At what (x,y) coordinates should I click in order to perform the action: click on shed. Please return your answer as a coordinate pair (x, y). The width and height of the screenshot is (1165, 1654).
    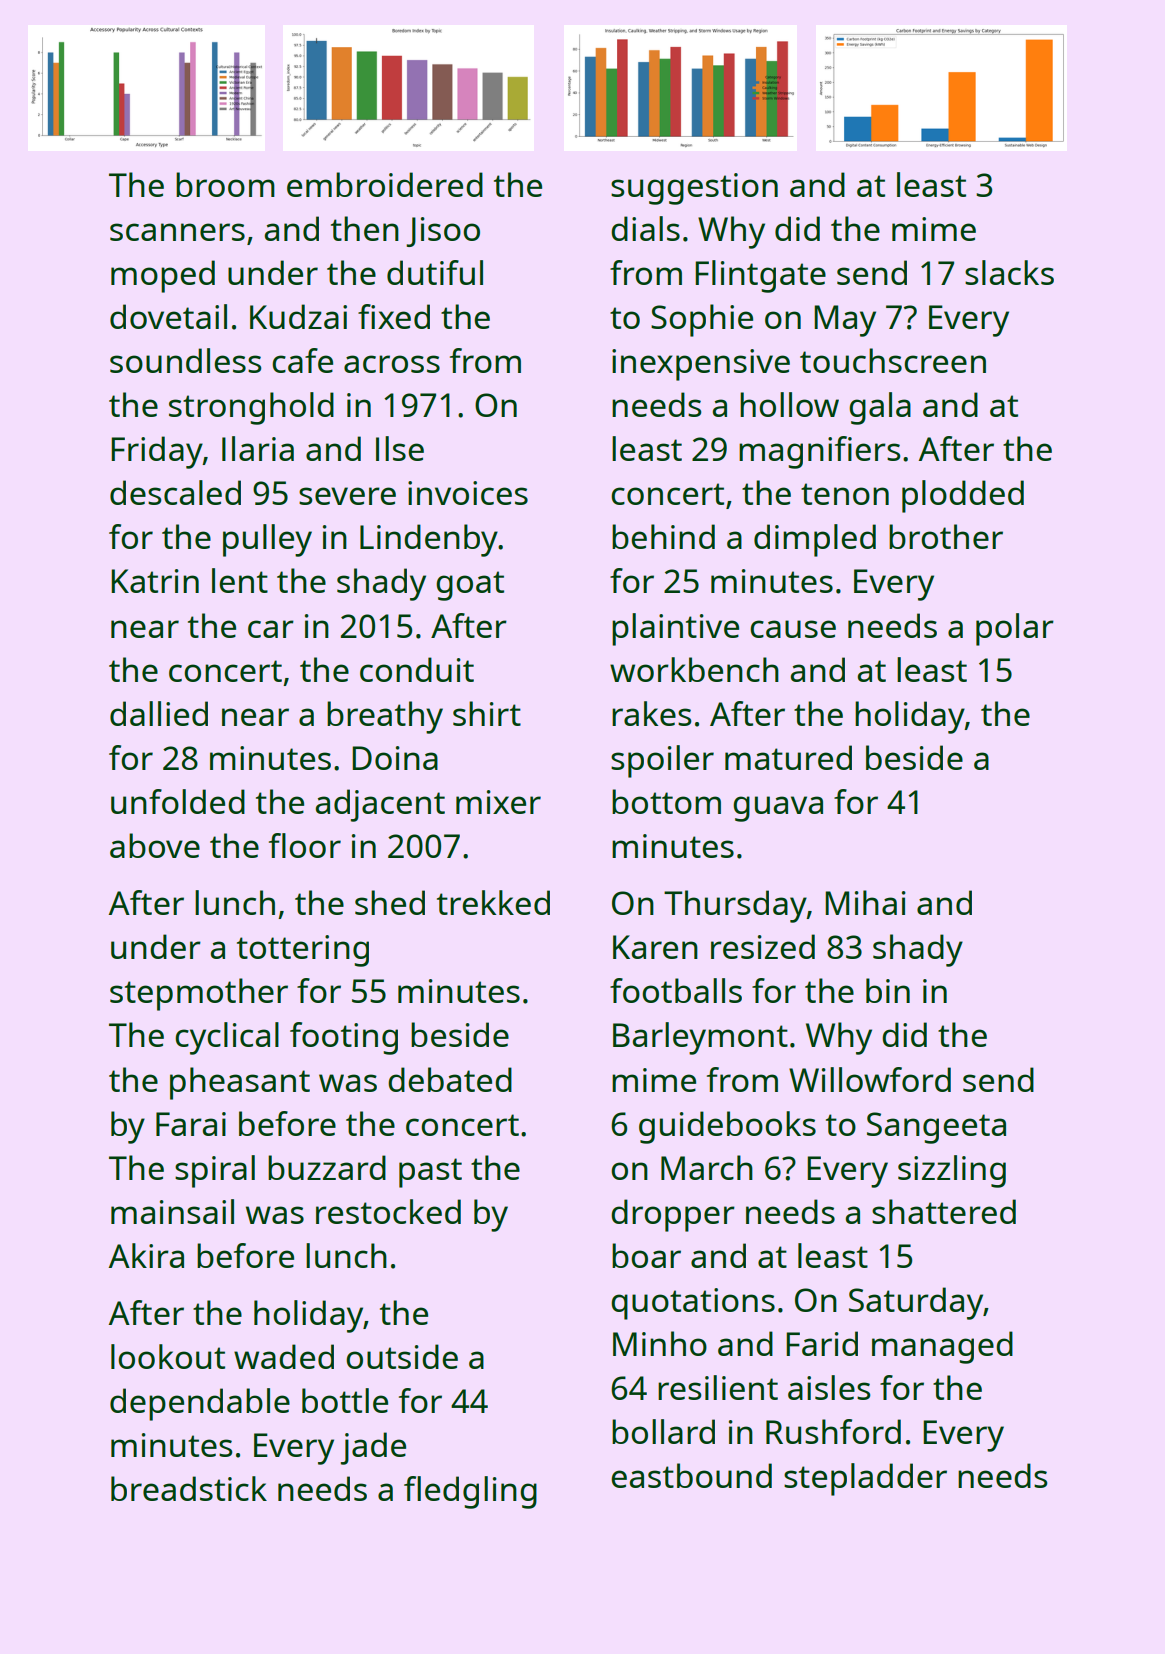
    Looking at the image, I should click on (390, 902).
